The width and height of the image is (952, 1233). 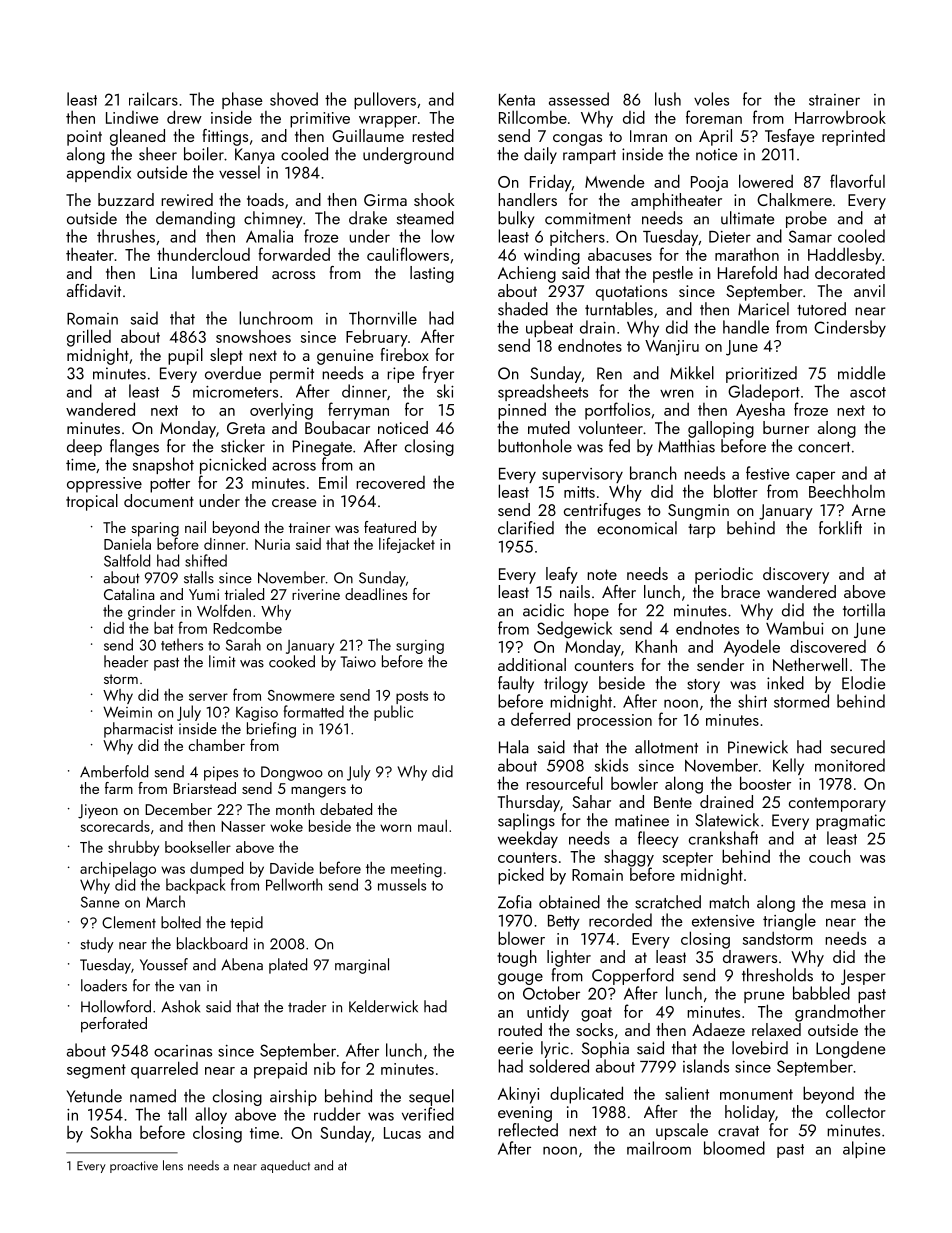 What do you see at coordinates (729, 902) in the image?
I see `match` at bounding box center [729, 902].
